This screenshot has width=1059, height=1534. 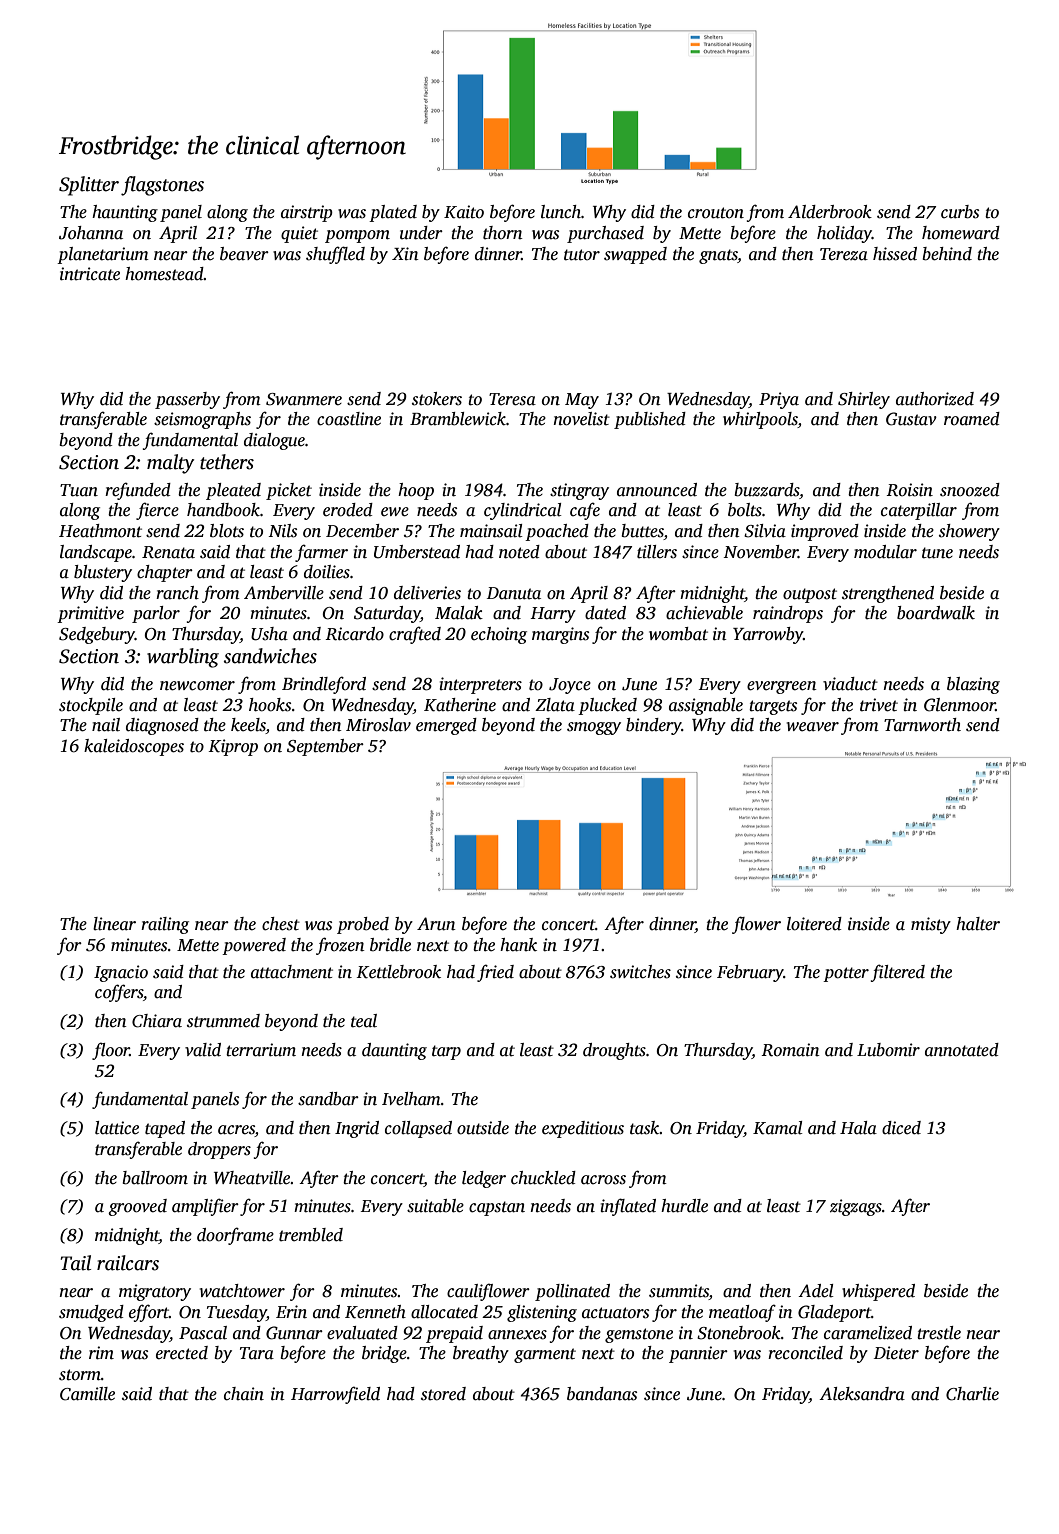 I want to click on chain, so click(x=244, y=1394).
